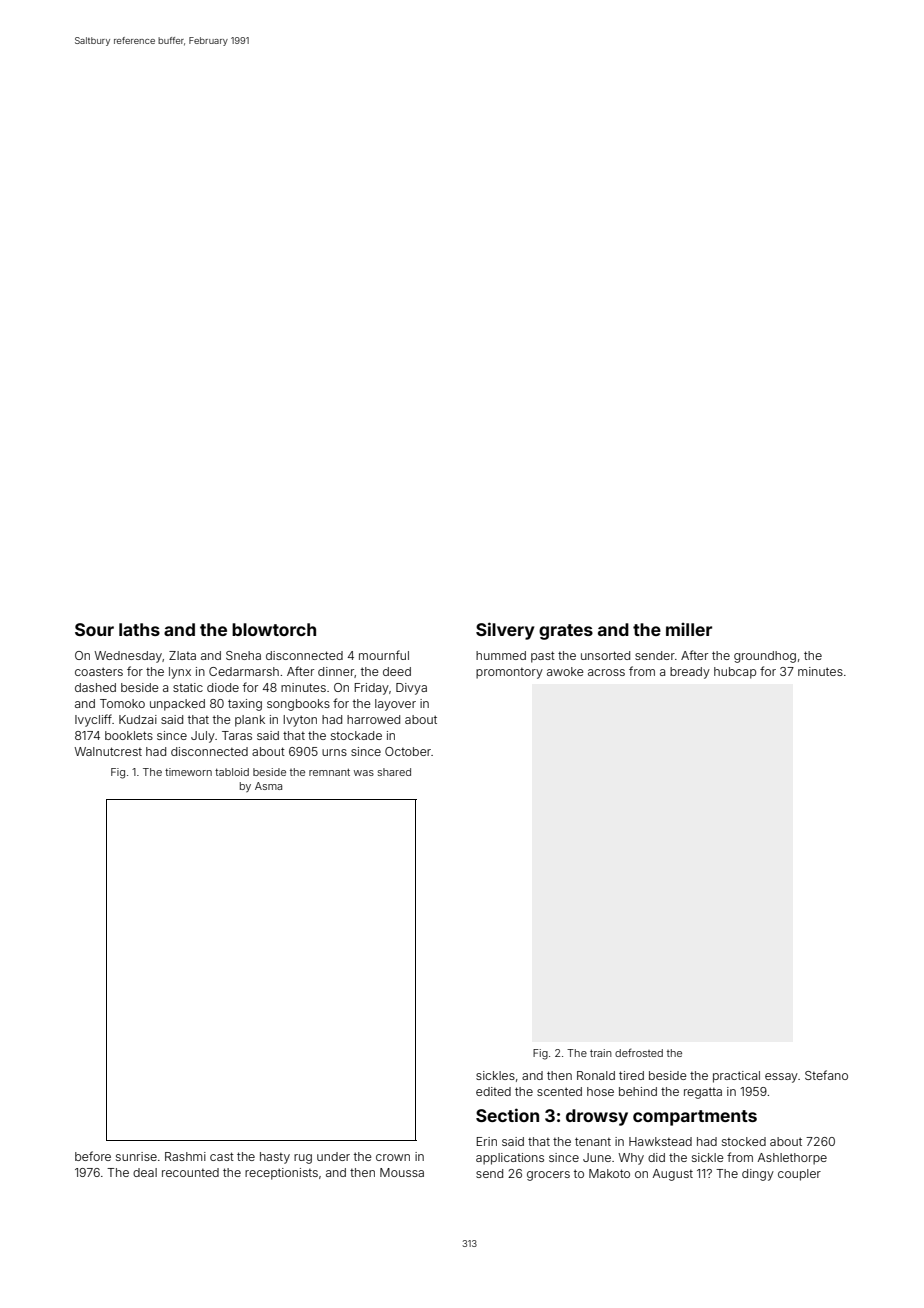 The width and height of the image is (924, 1308). What do you see at coordinates (601, 1053) in the image?
I see `train` at bounding box center [601, 1053].
